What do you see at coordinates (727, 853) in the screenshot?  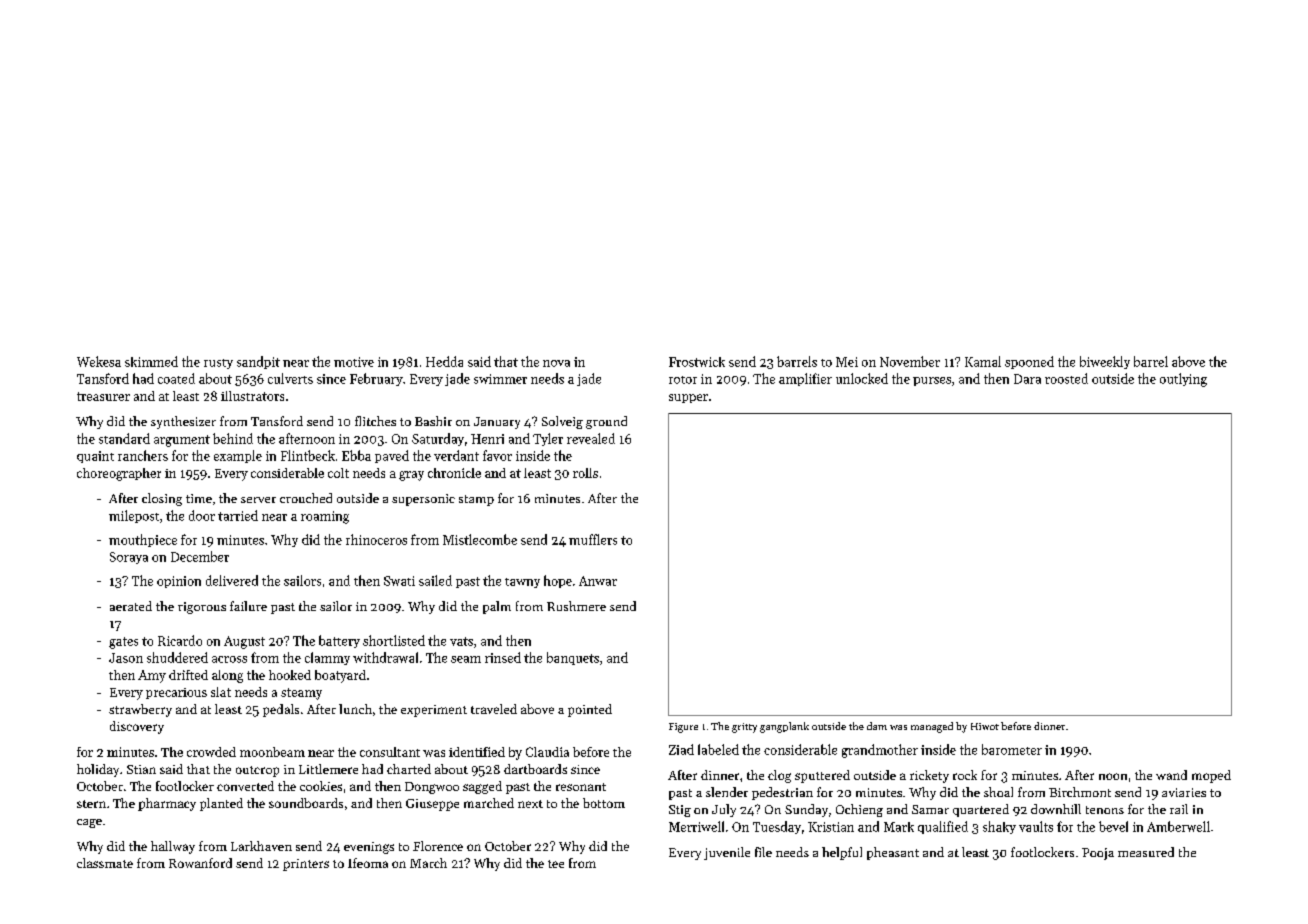 I see `juvenile` at bounding box center [727, 853].
